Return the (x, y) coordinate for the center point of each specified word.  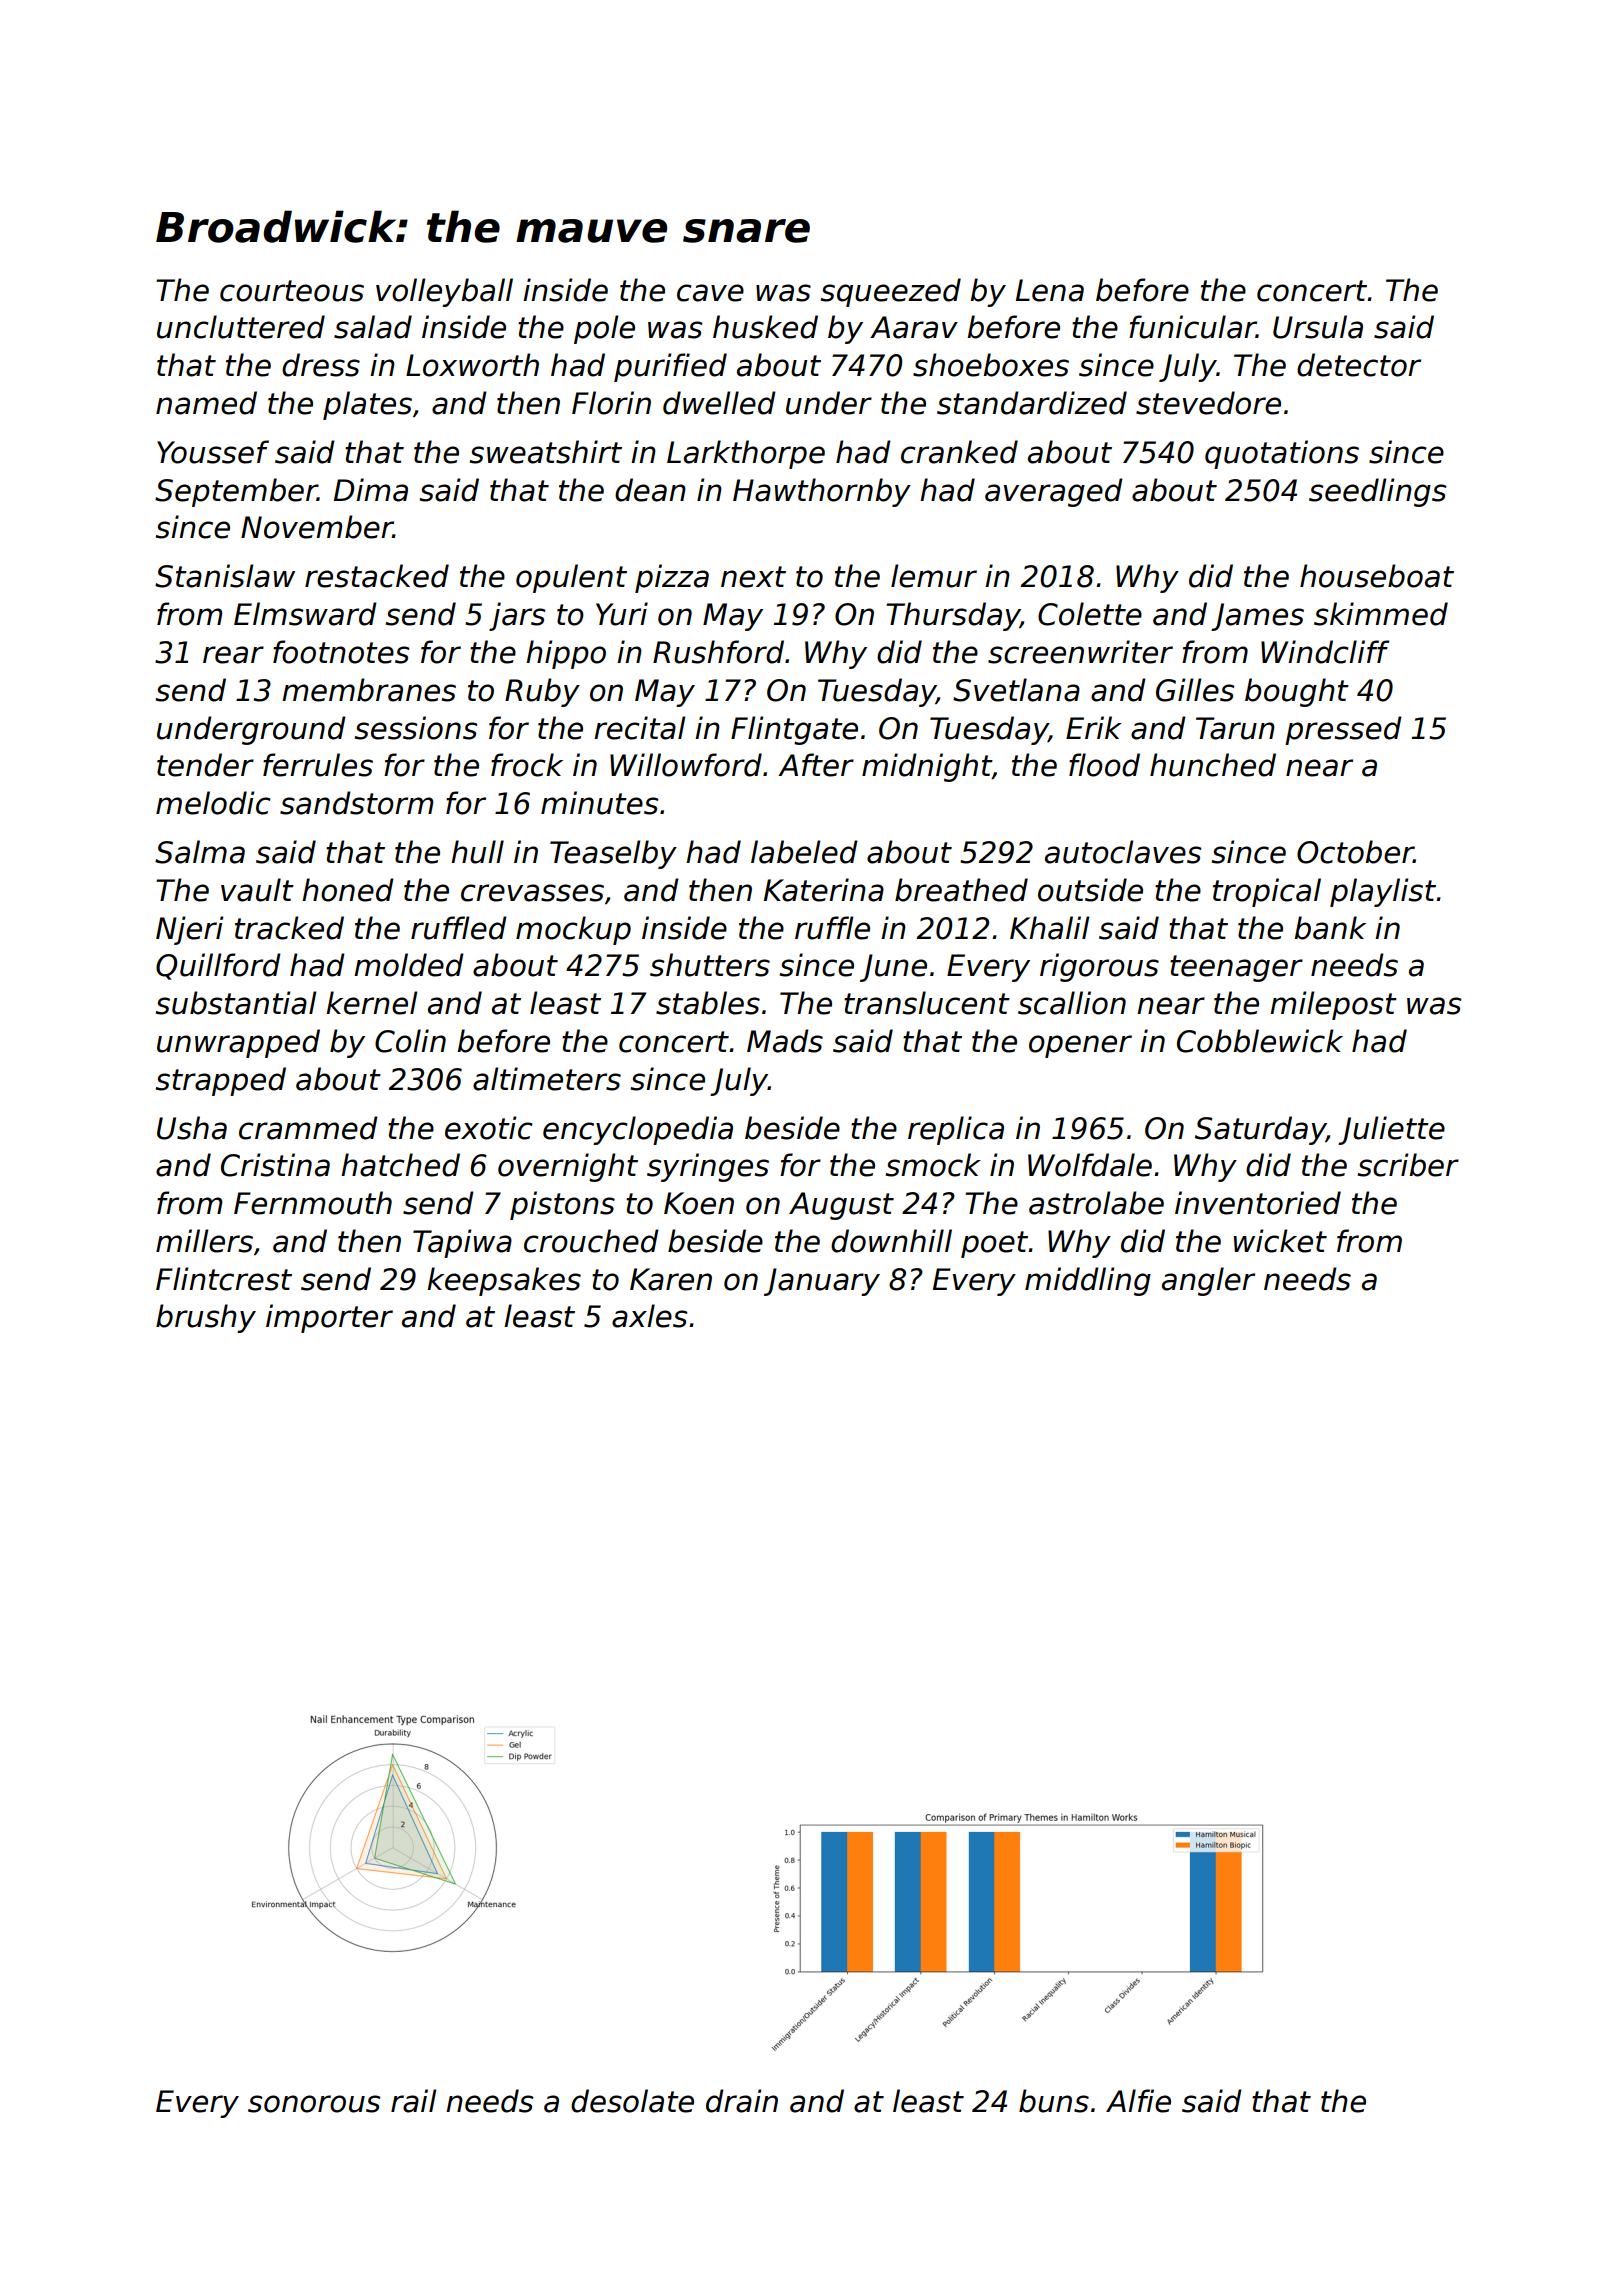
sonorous (314, 2104)
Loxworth (472, 365)
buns (1054, 2101)
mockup (573, 930)
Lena (1050, 290)
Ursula (1318, 327)
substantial (236, 1003)
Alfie (1138, 2101)
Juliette (1391, 1130)
